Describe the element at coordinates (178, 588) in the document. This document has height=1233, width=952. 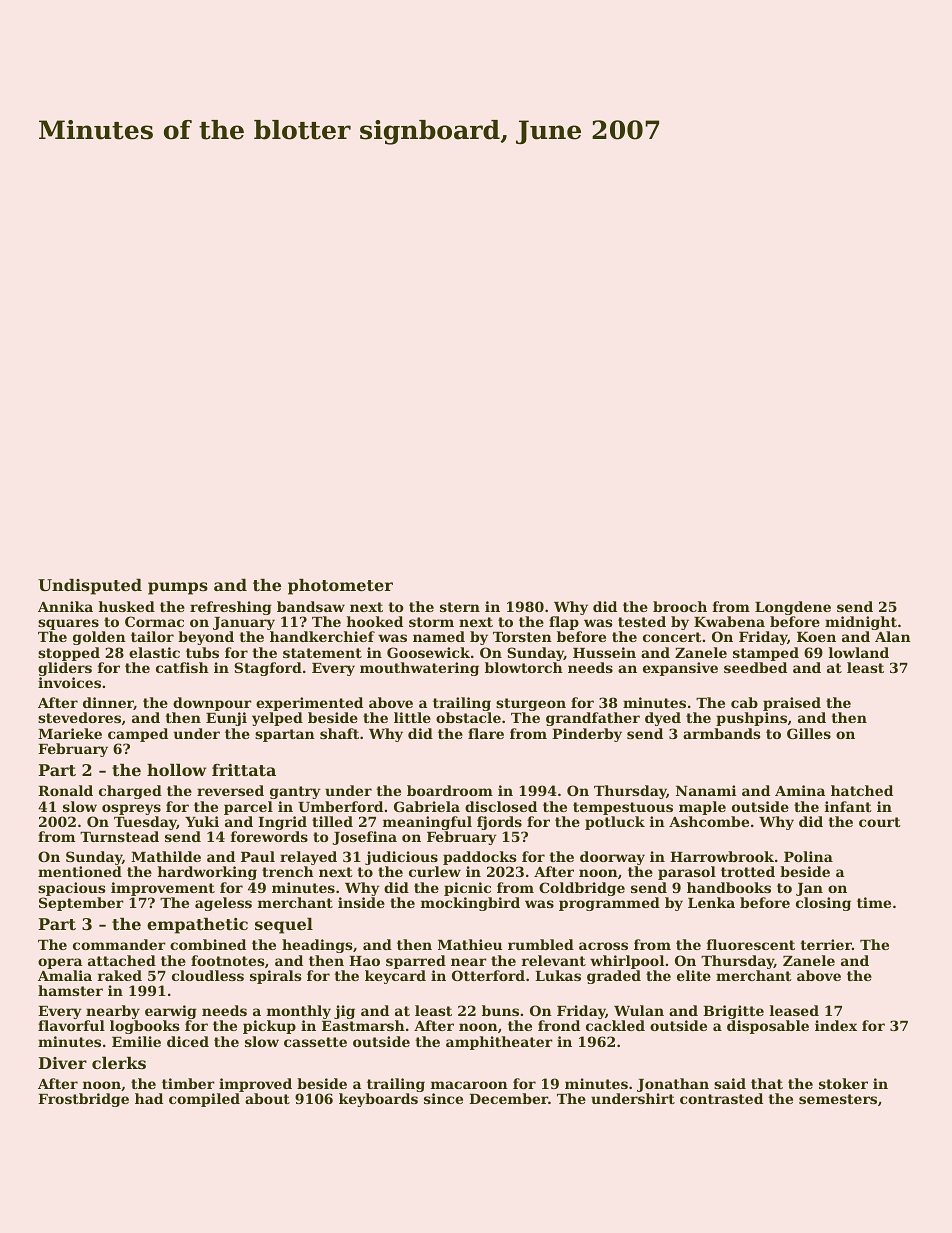
I see `pumps` at that location.
